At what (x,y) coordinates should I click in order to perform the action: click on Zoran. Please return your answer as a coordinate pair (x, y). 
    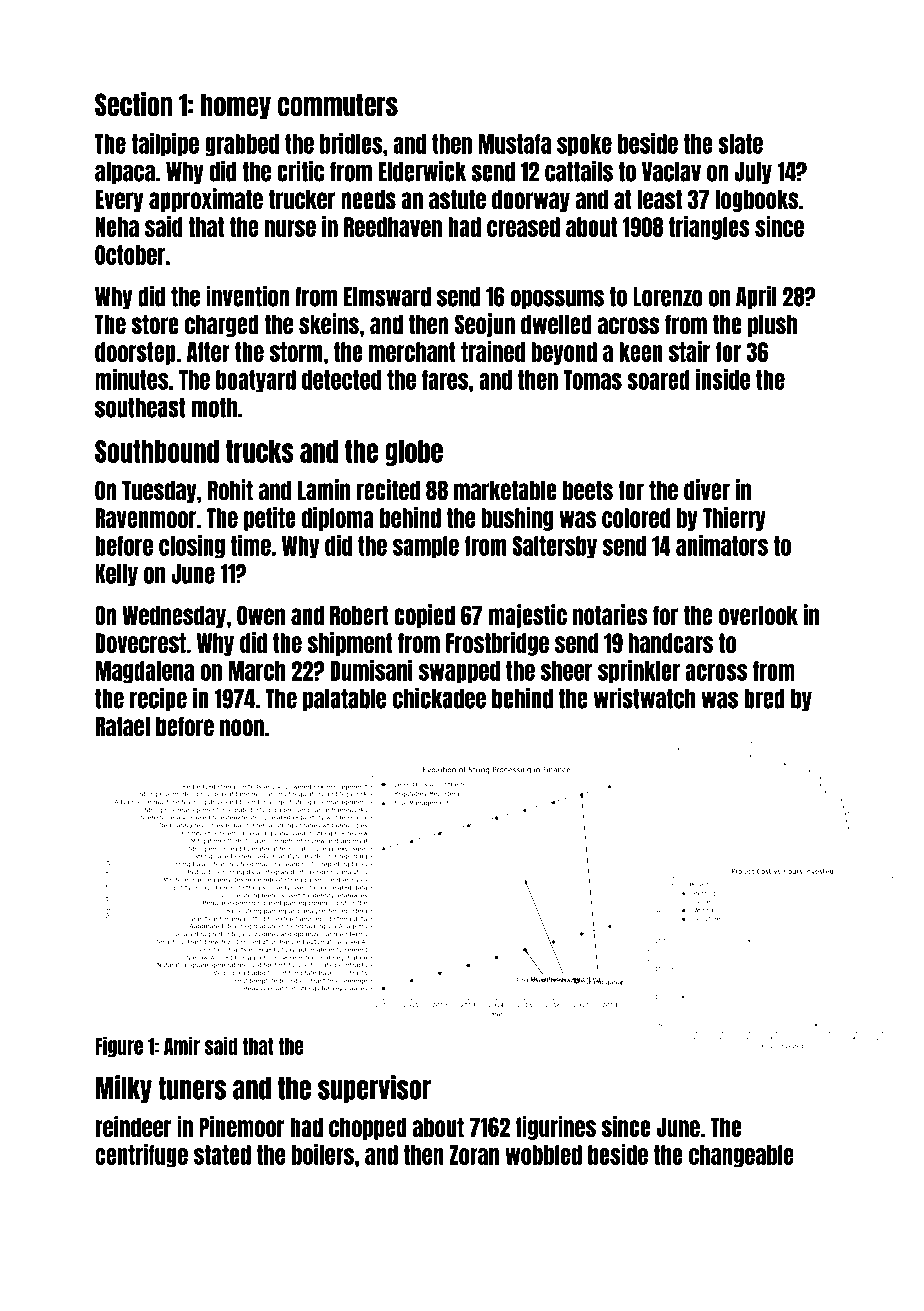
    Looking at the image, I should click on (474, 1155).
